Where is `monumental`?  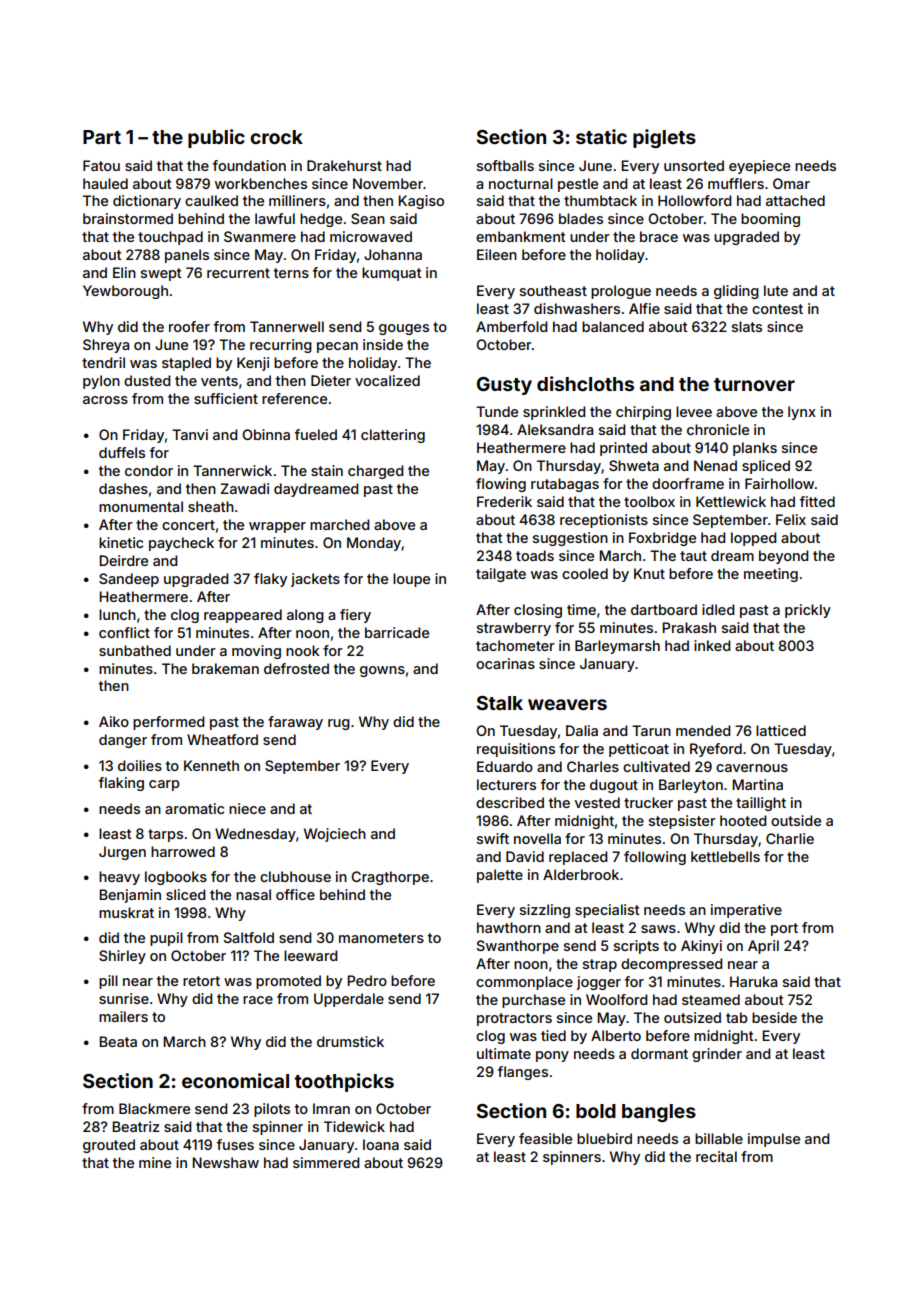 monumental is located at coordinates (141, 506).
